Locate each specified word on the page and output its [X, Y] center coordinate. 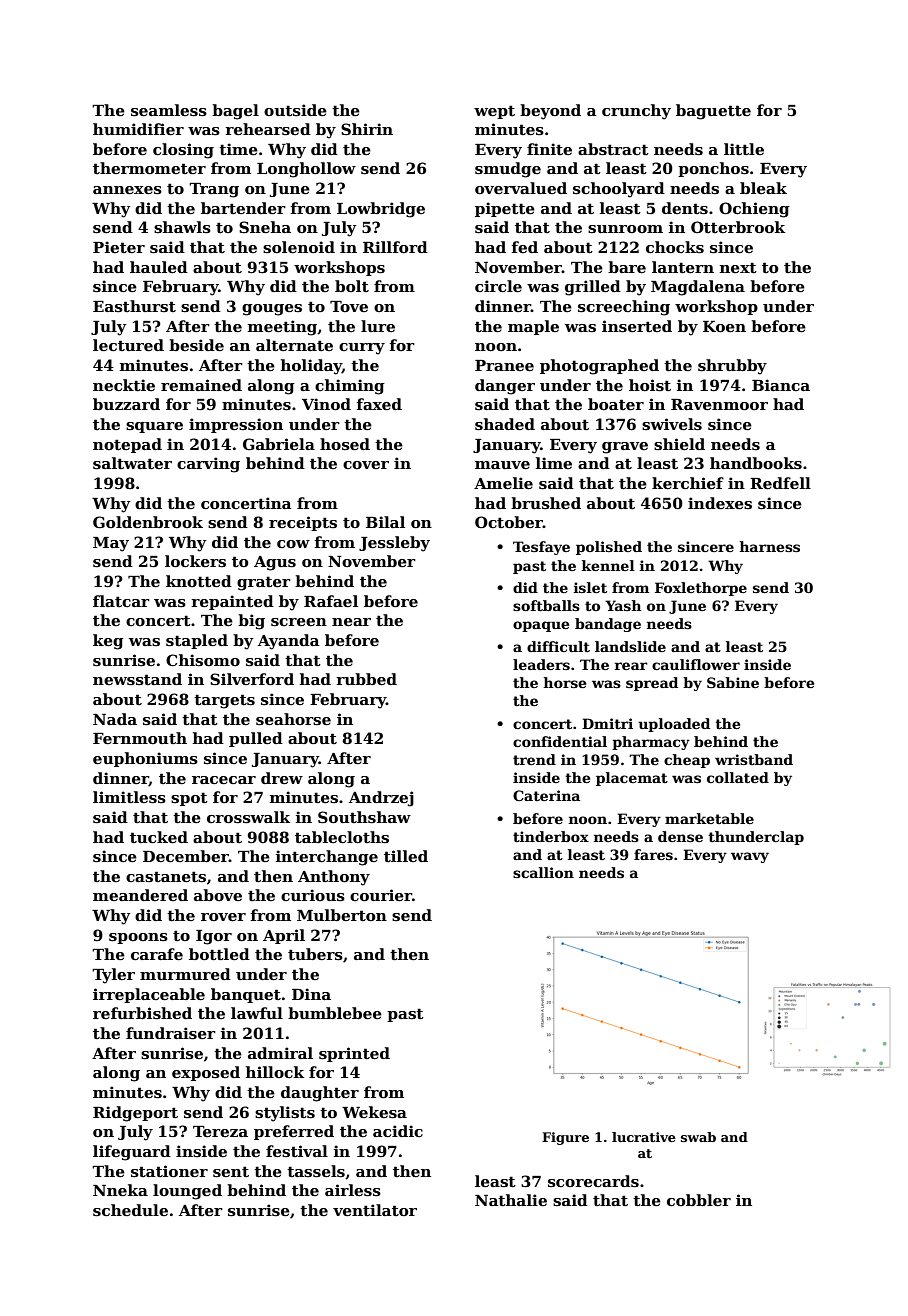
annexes [127, 190]
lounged [187, 1192]
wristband [754, 759]
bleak [763, 188]
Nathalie [511, 1200]
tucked [159, 837]
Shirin [367, 129]
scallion [543, 872]
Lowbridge [381, 210]
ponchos [713, 169]
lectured [128, 345]
